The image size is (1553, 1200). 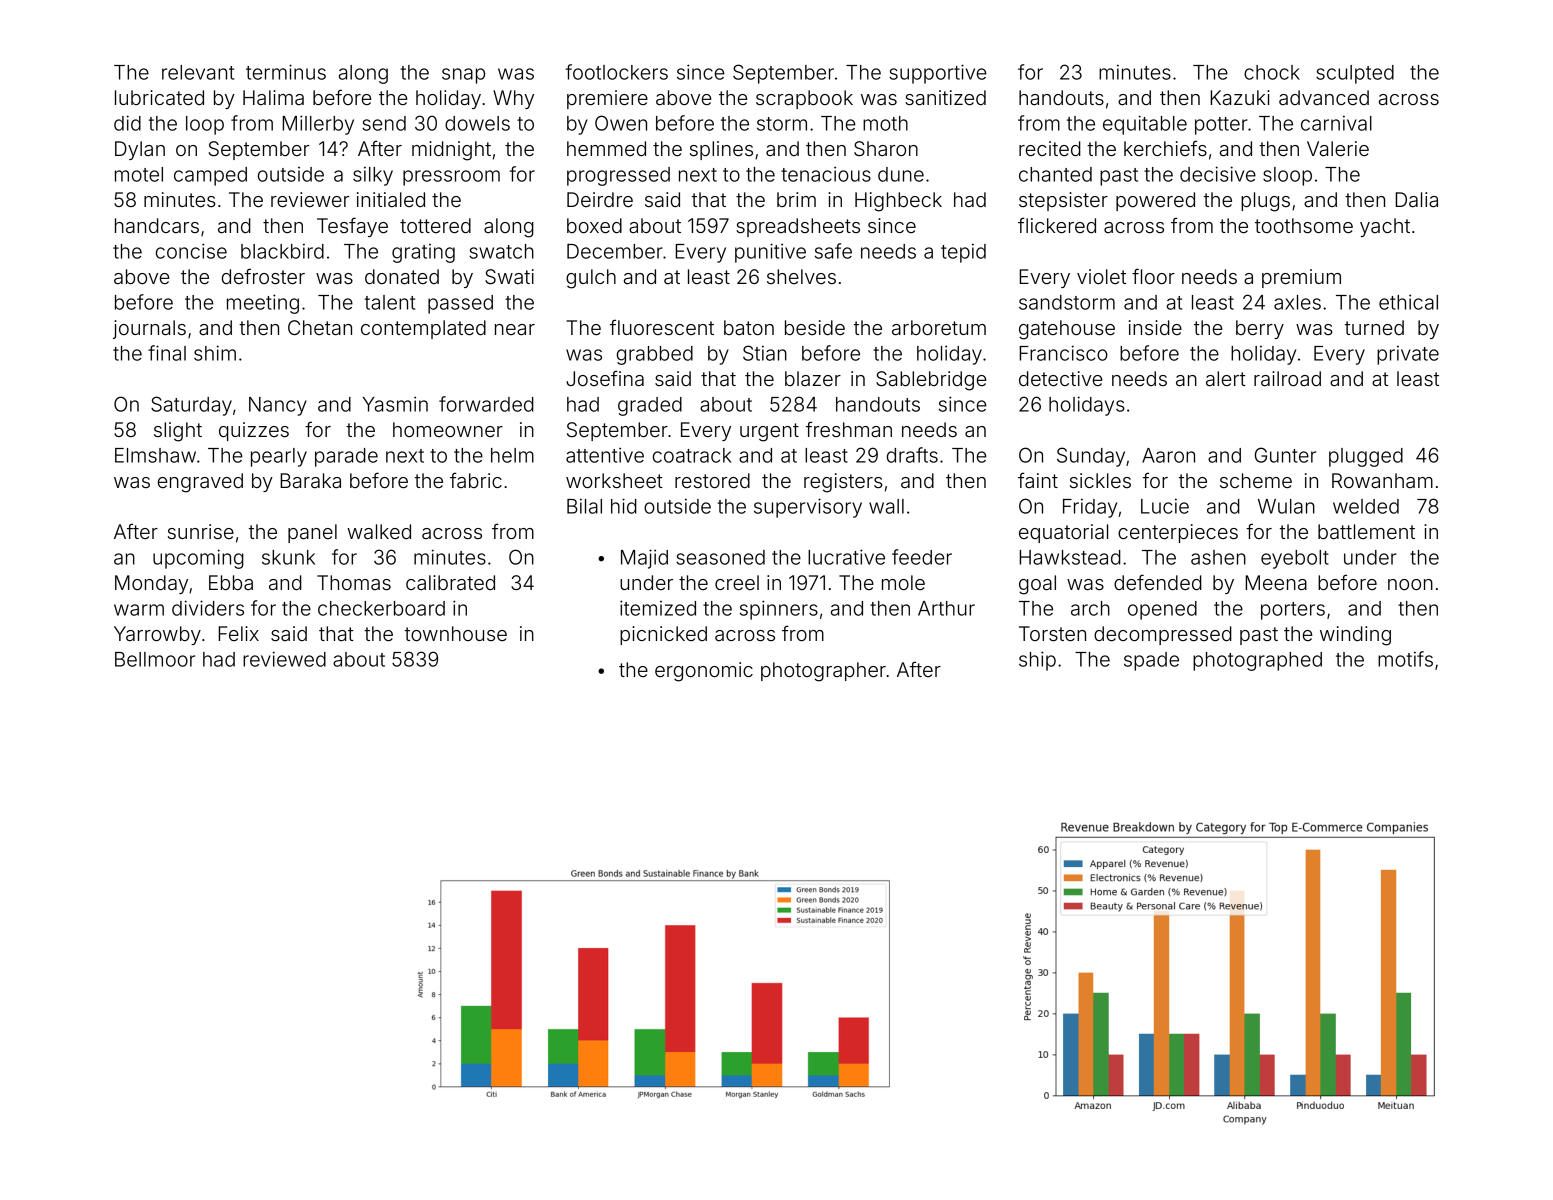 What do you see at coordinates (1408, 355) in the document?
I see `private` at bounding box center [1408, 355].
